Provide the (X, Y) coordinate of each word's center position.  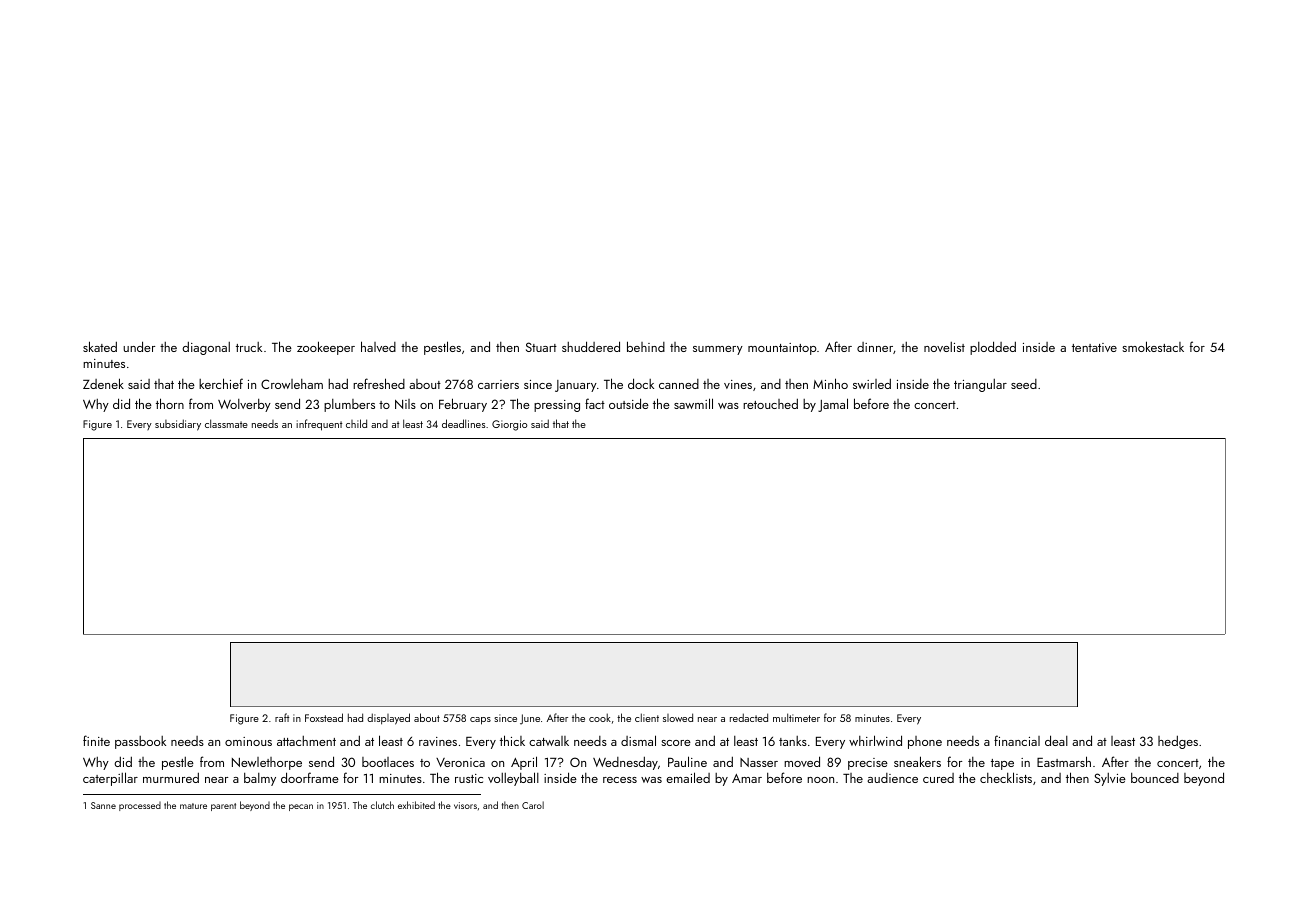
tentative (1094, 347)
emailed (688, 777)
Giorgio (510, 425)
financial (1017, 740)
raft (282, 717)
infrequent (319, 425)
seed (1024, 384)
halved (378, 346)
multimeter (796, 717)
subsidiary (178, 425)
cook (600, 717)
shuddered (591, 346)
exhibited (416, 805)
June (530, 719)
